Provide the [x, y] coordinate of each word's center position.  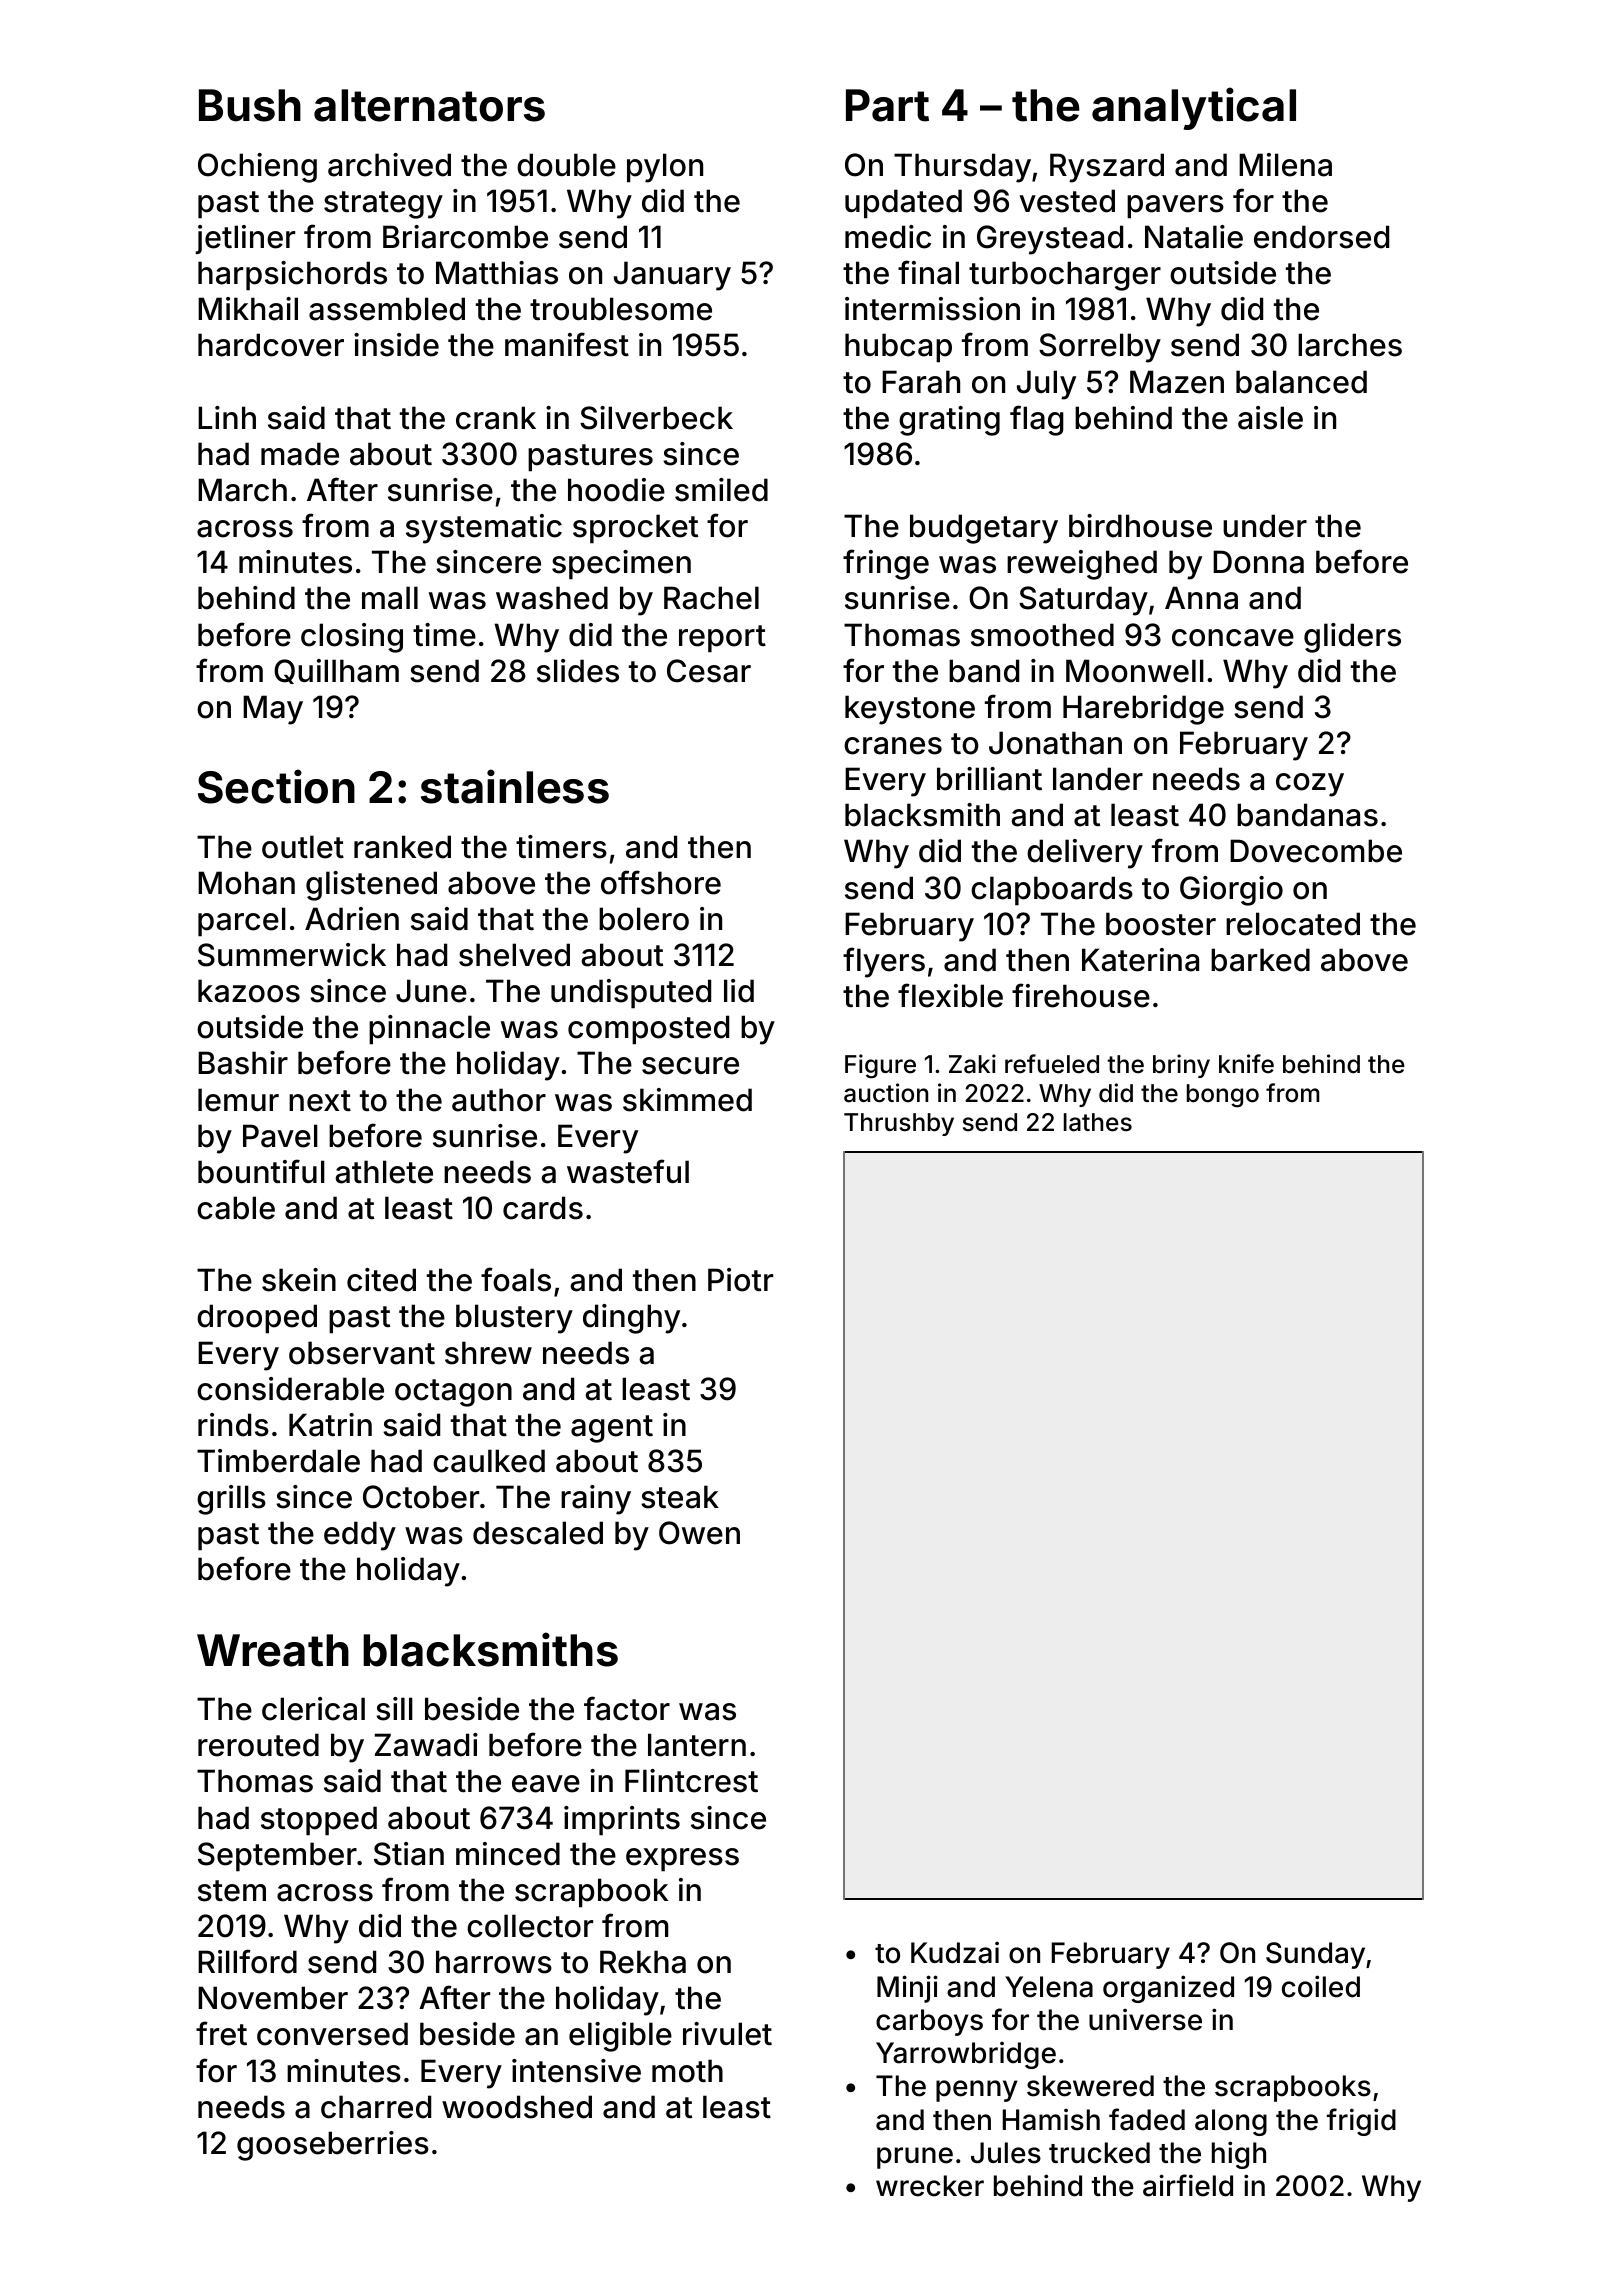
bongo [1223, 1096]
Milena [1285, 165]
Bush [250, 105]
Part [887, 105]
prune [915, 2158]
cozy [1310, 785]
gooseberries [333, 2146]
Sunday [1315, 1955]
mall [390, 598]
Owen [699, 1533]
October [421, 1497]
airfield [1188, 2185]
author [499, 1100]
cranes [893, 746]
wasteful [628, 1171]
